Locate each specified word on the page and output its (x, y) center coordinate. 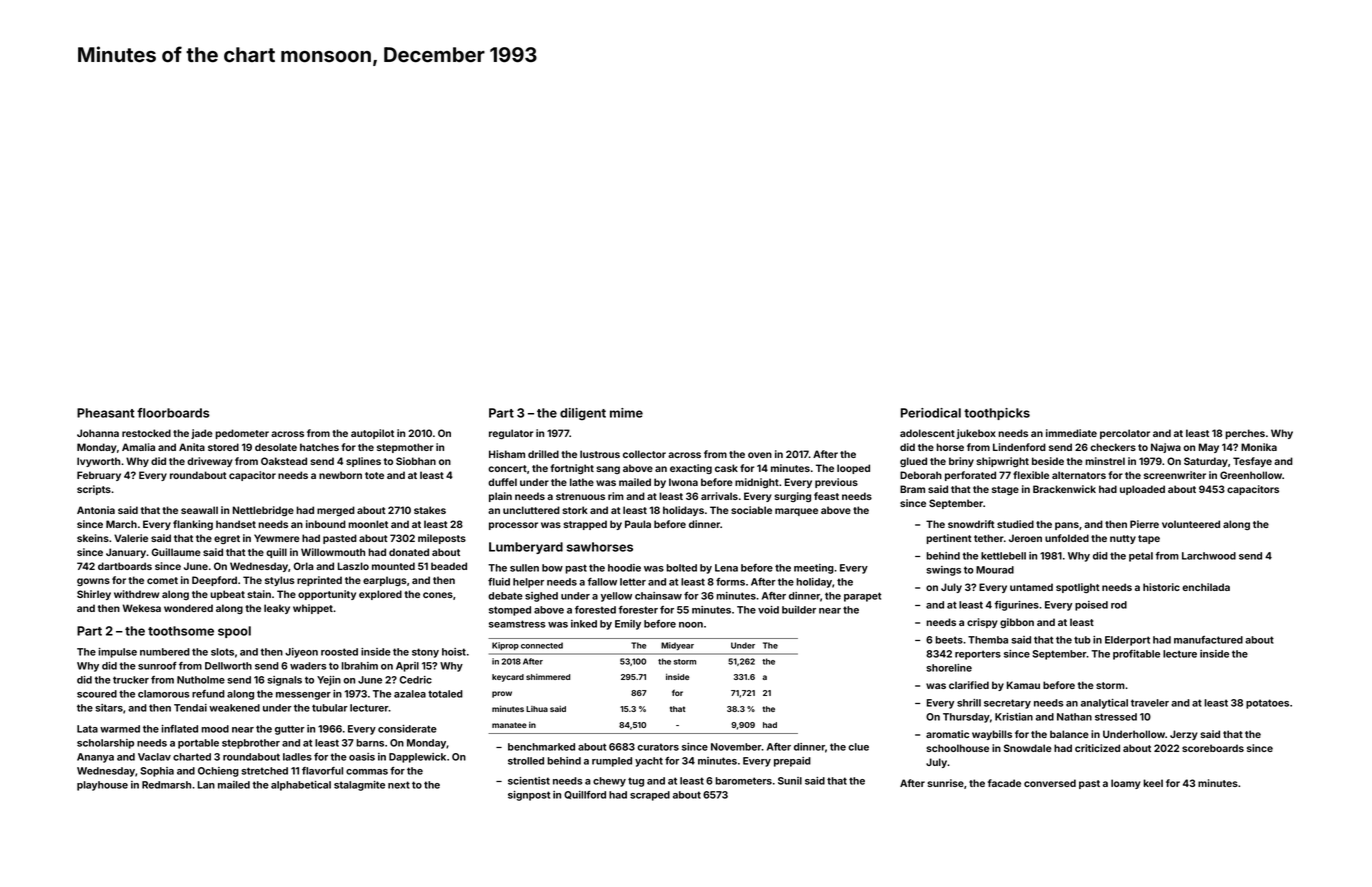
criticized (1097, 748)
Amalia (138, 447)
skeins (93, 538)
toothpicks (997, 414)
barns (370, 743)
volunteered (1191, 524)
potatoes (1267, 704)
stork (575, 510)
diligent (583, 414)
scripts (94, 490)
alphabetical (301, 786)
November (736, 747)
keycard (508, 678)
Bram (912, 489)
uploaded (1142, 490)
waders (308, 666)
